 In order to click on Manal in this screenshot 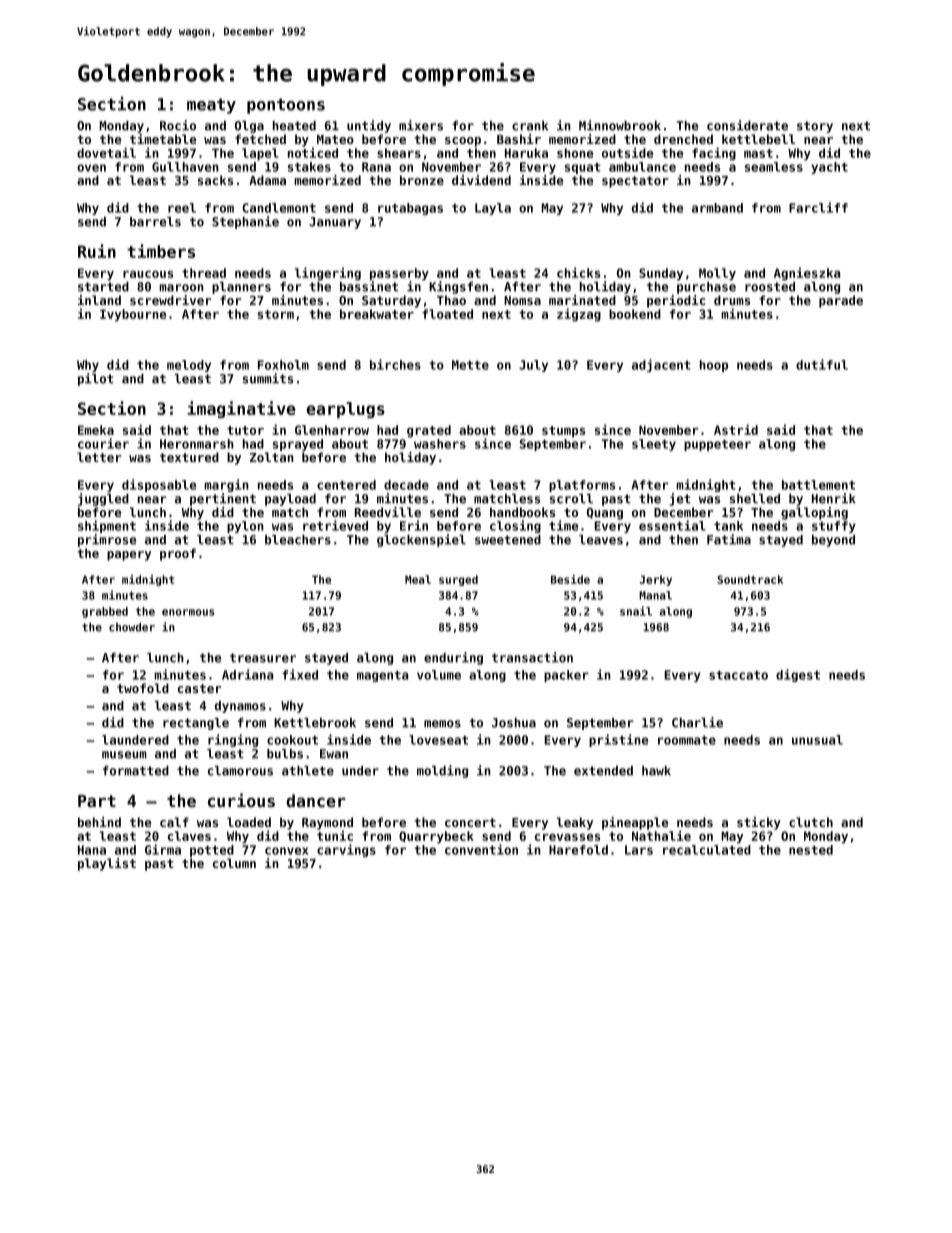, I will do `click(655, 595)`.
